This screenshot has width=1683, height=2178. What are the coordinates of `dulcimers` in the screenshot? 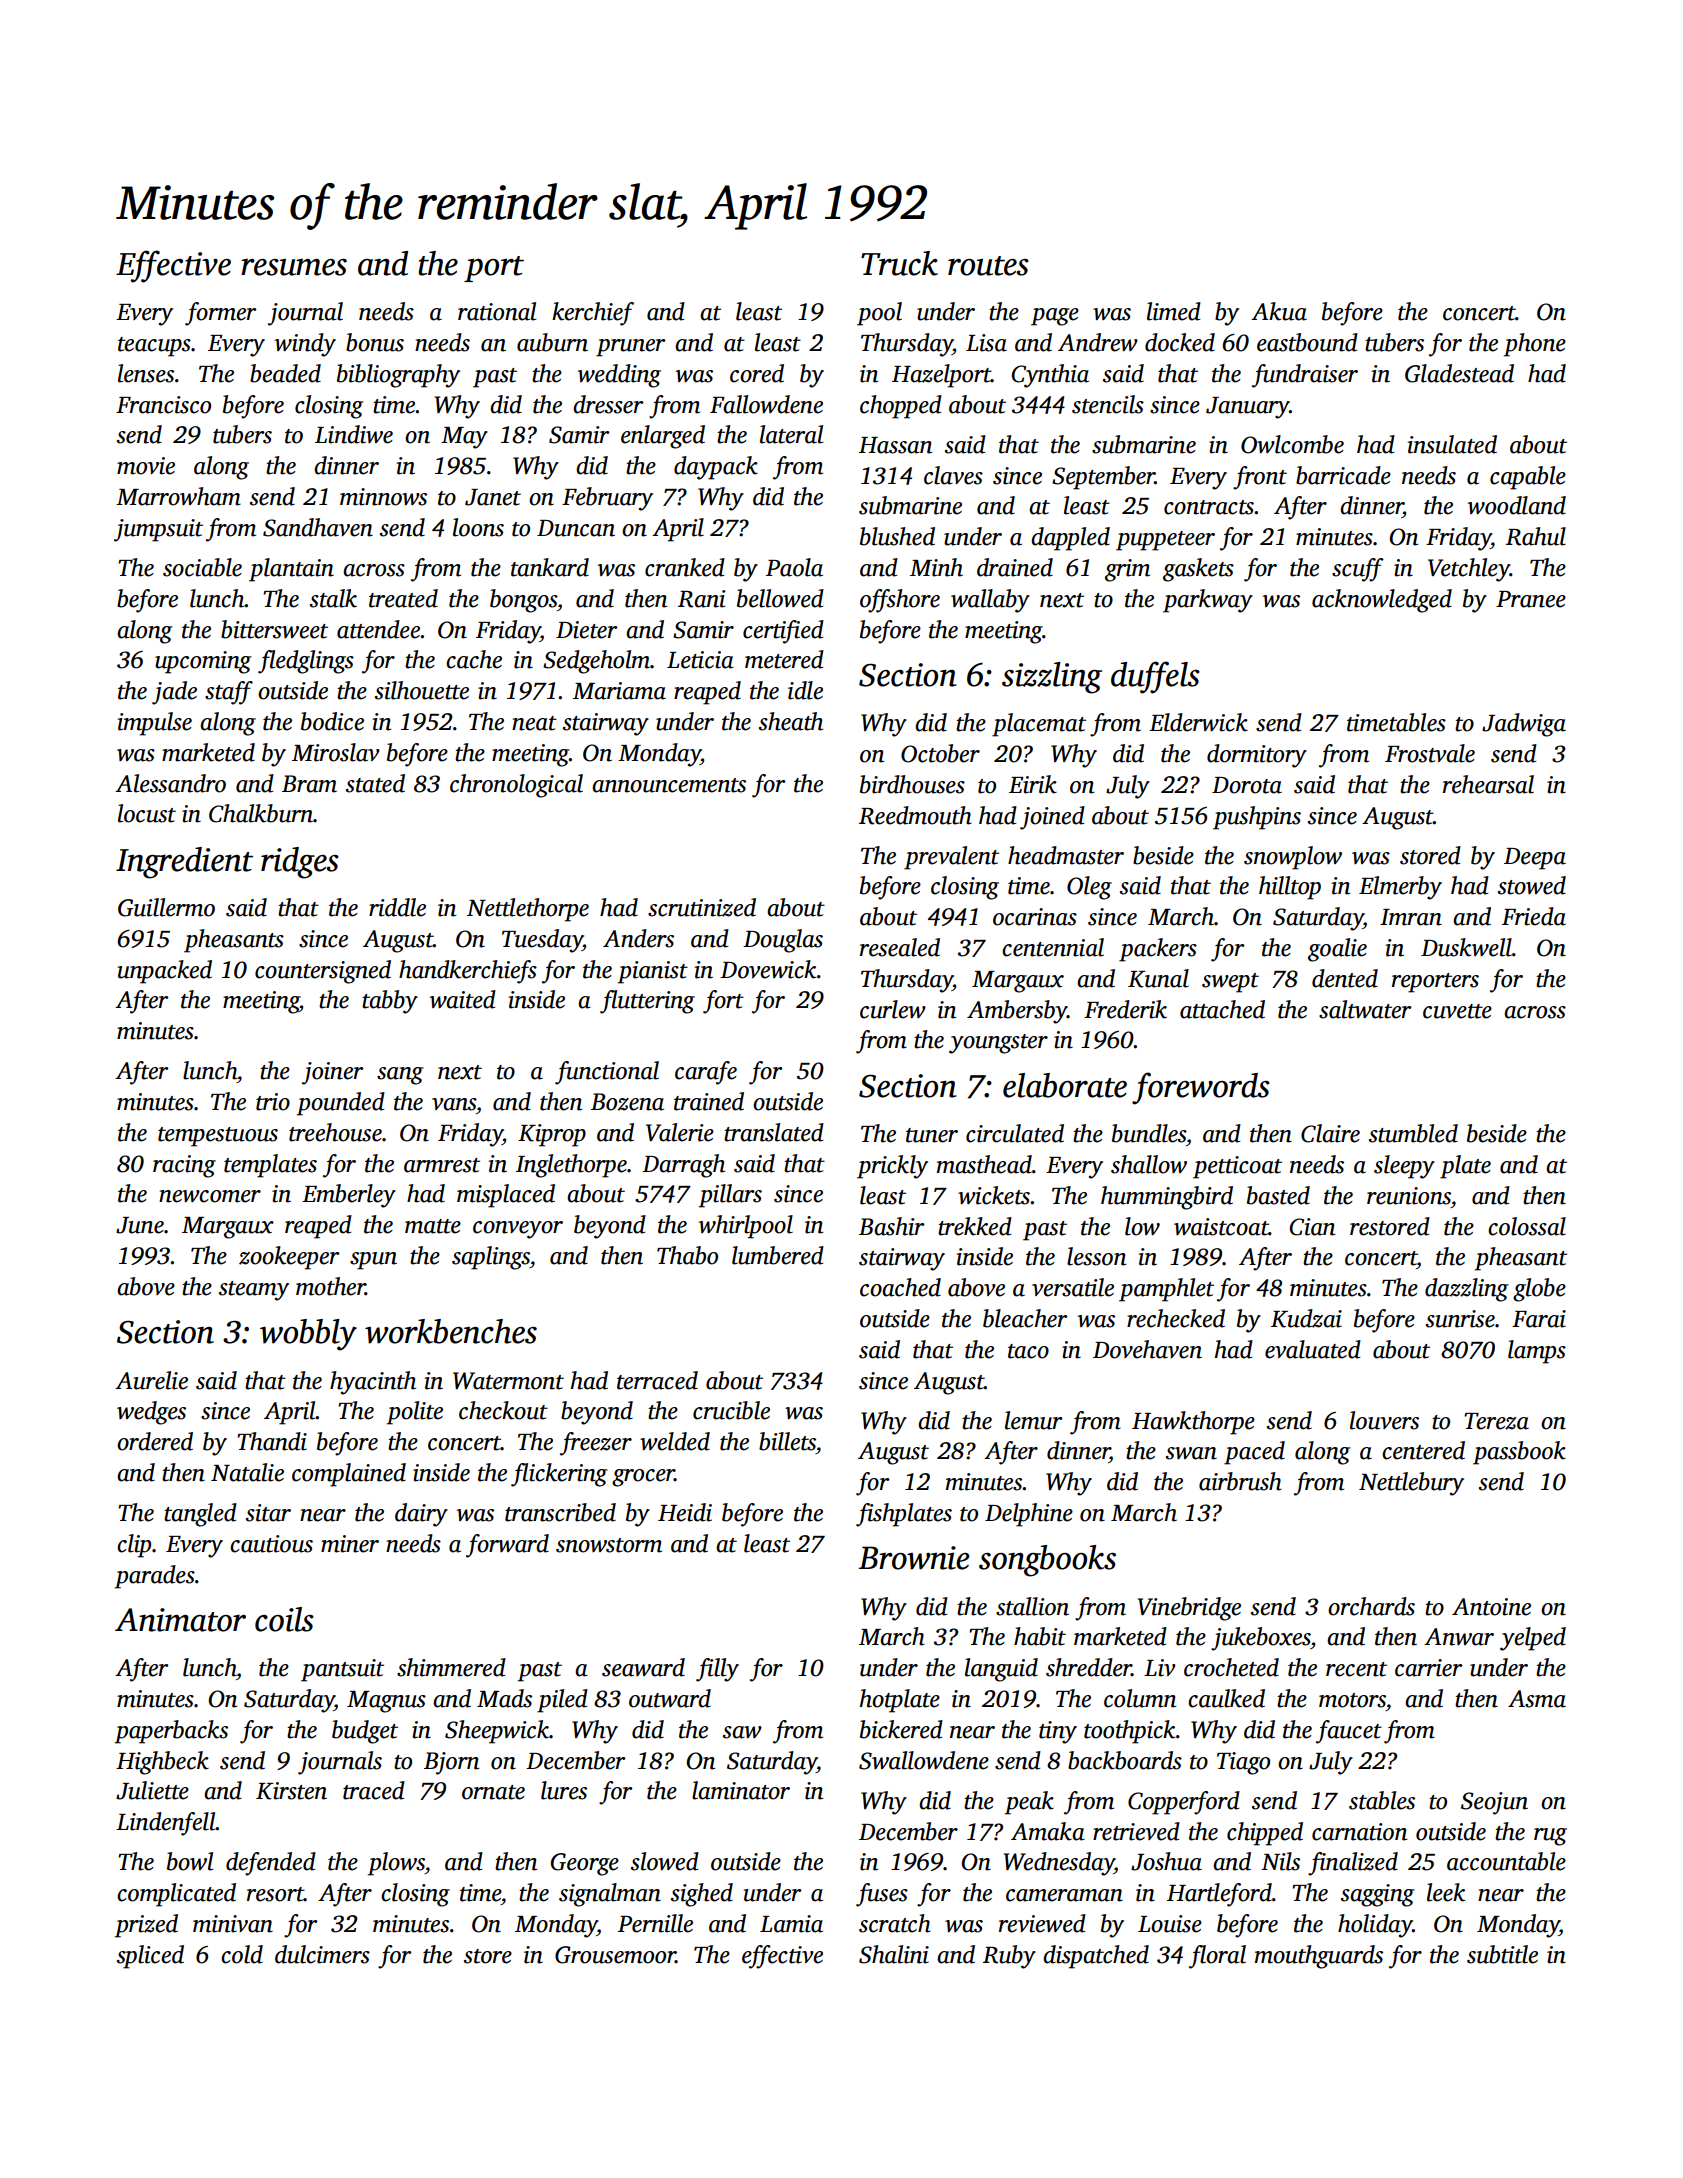 It's located at (322, 1954).
